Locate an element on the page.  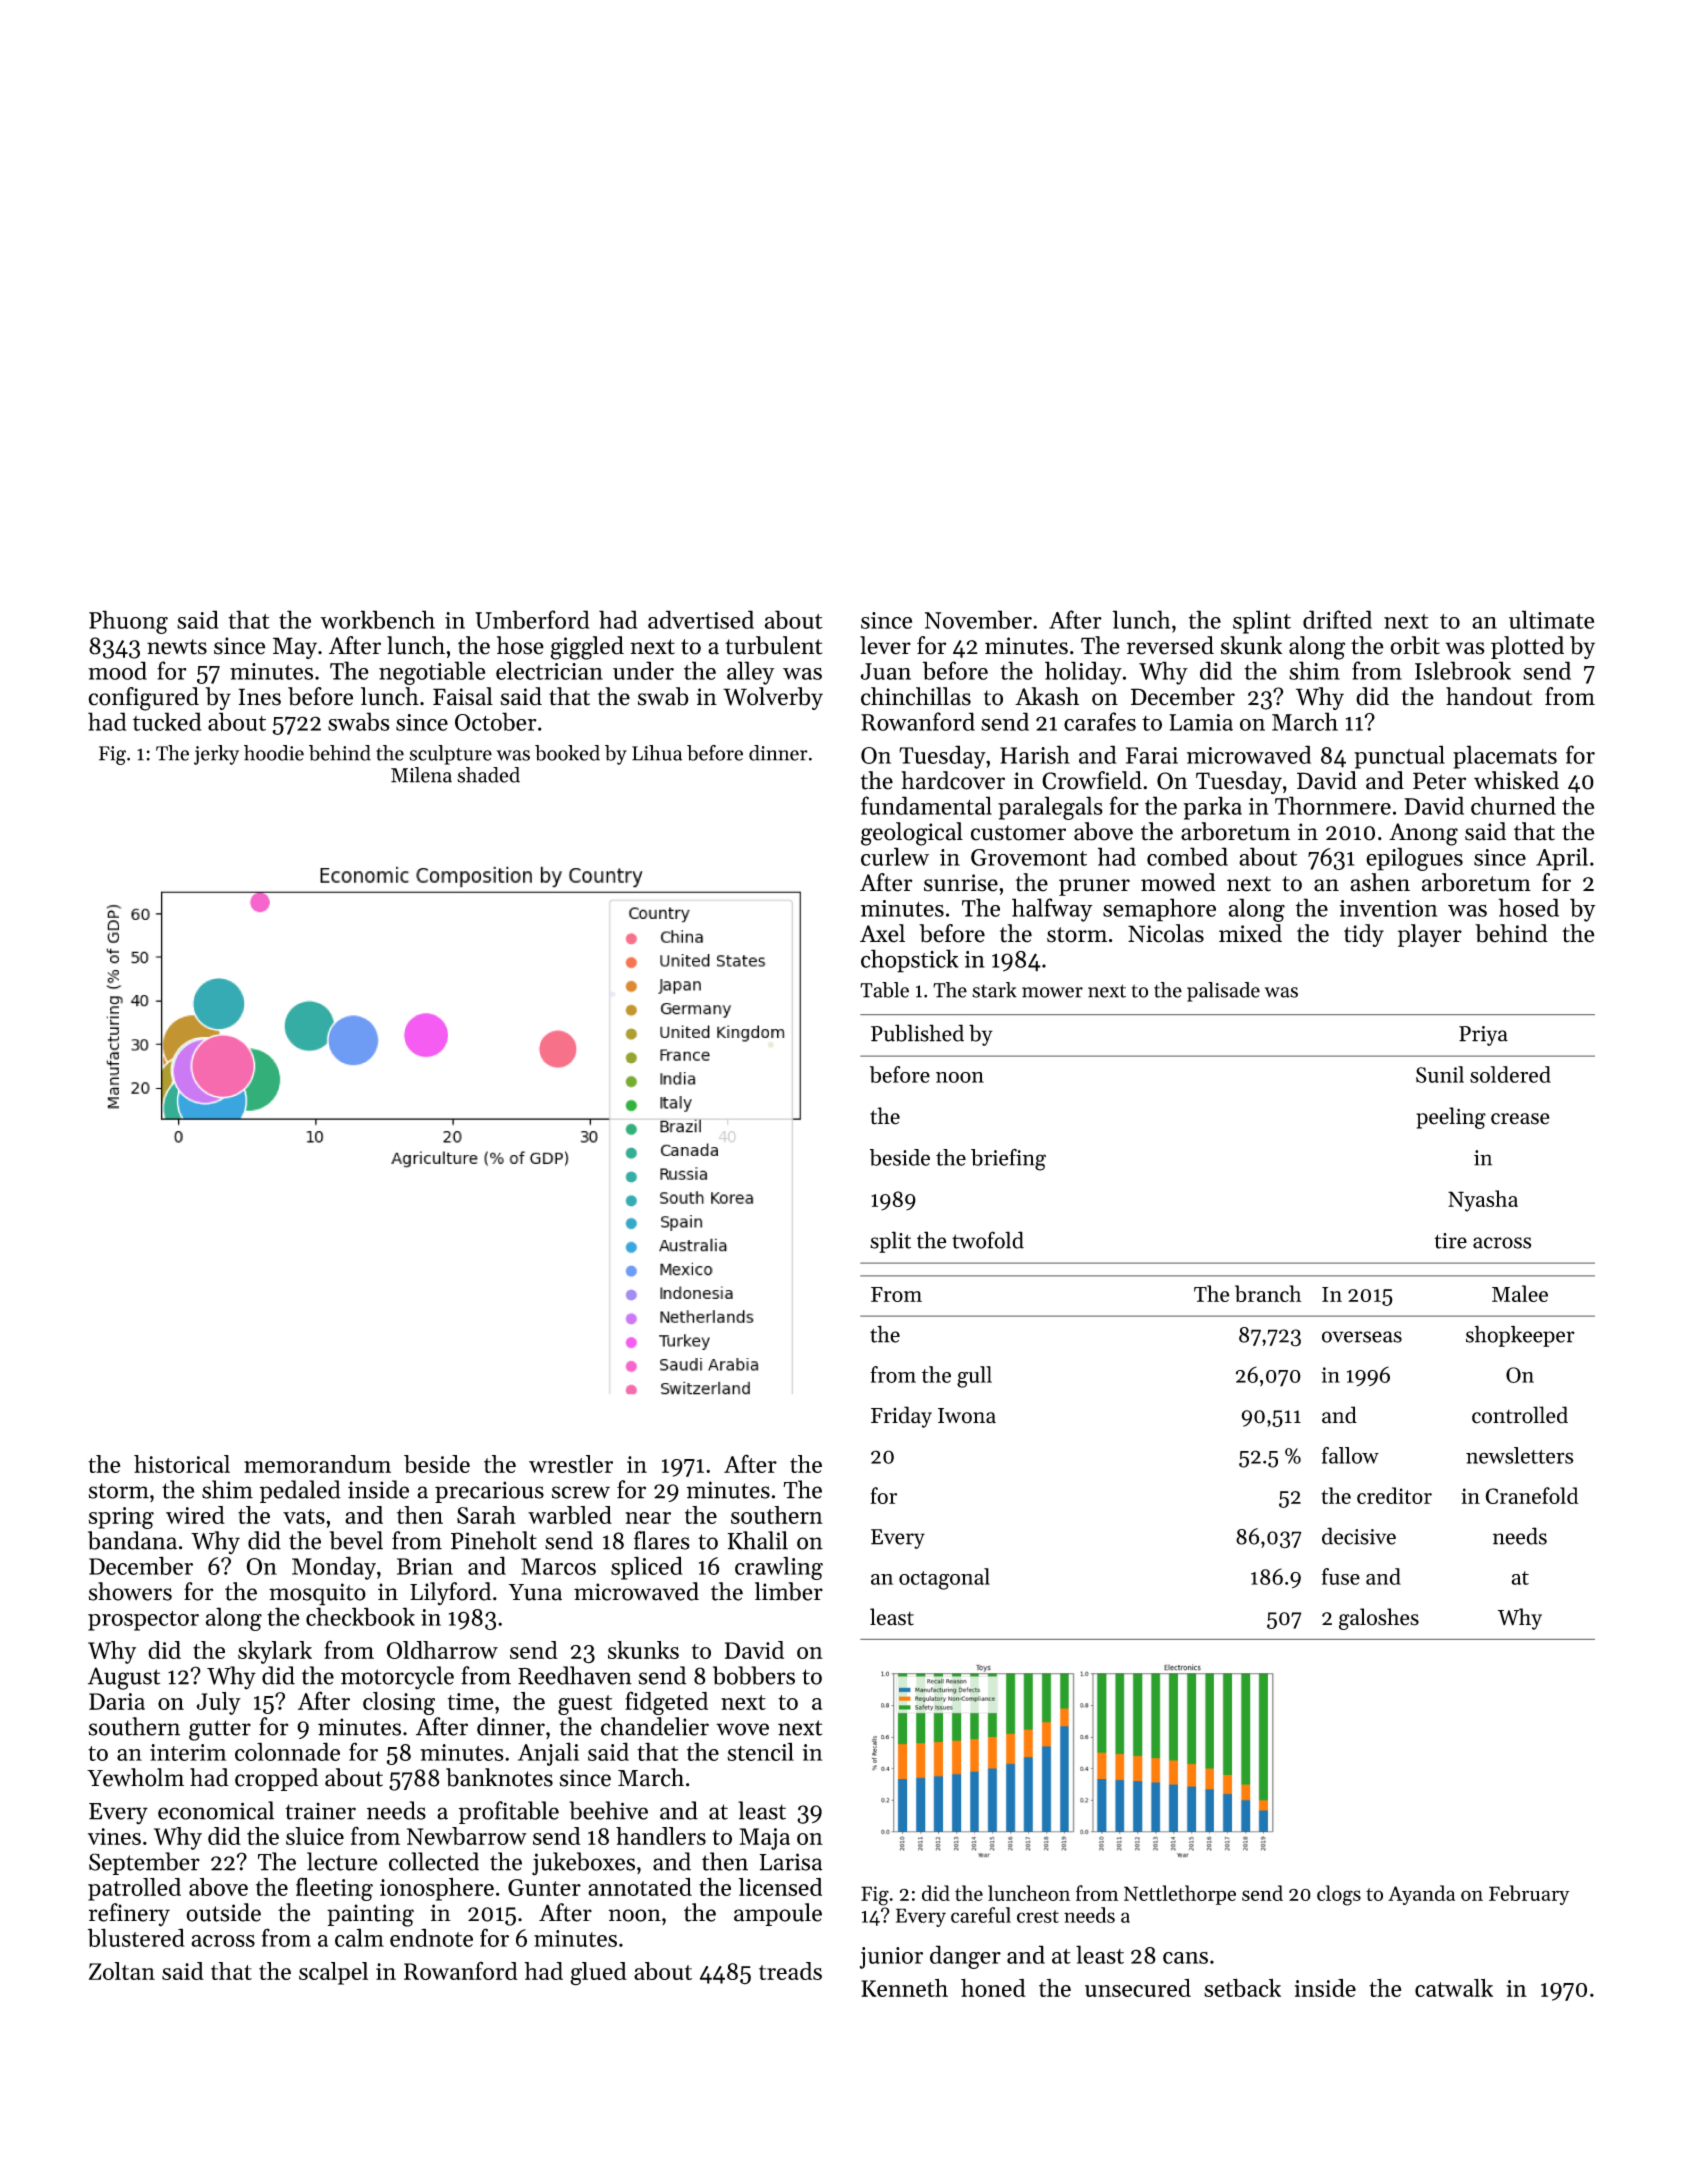
twofold is located at coordinates (988, 1240).
